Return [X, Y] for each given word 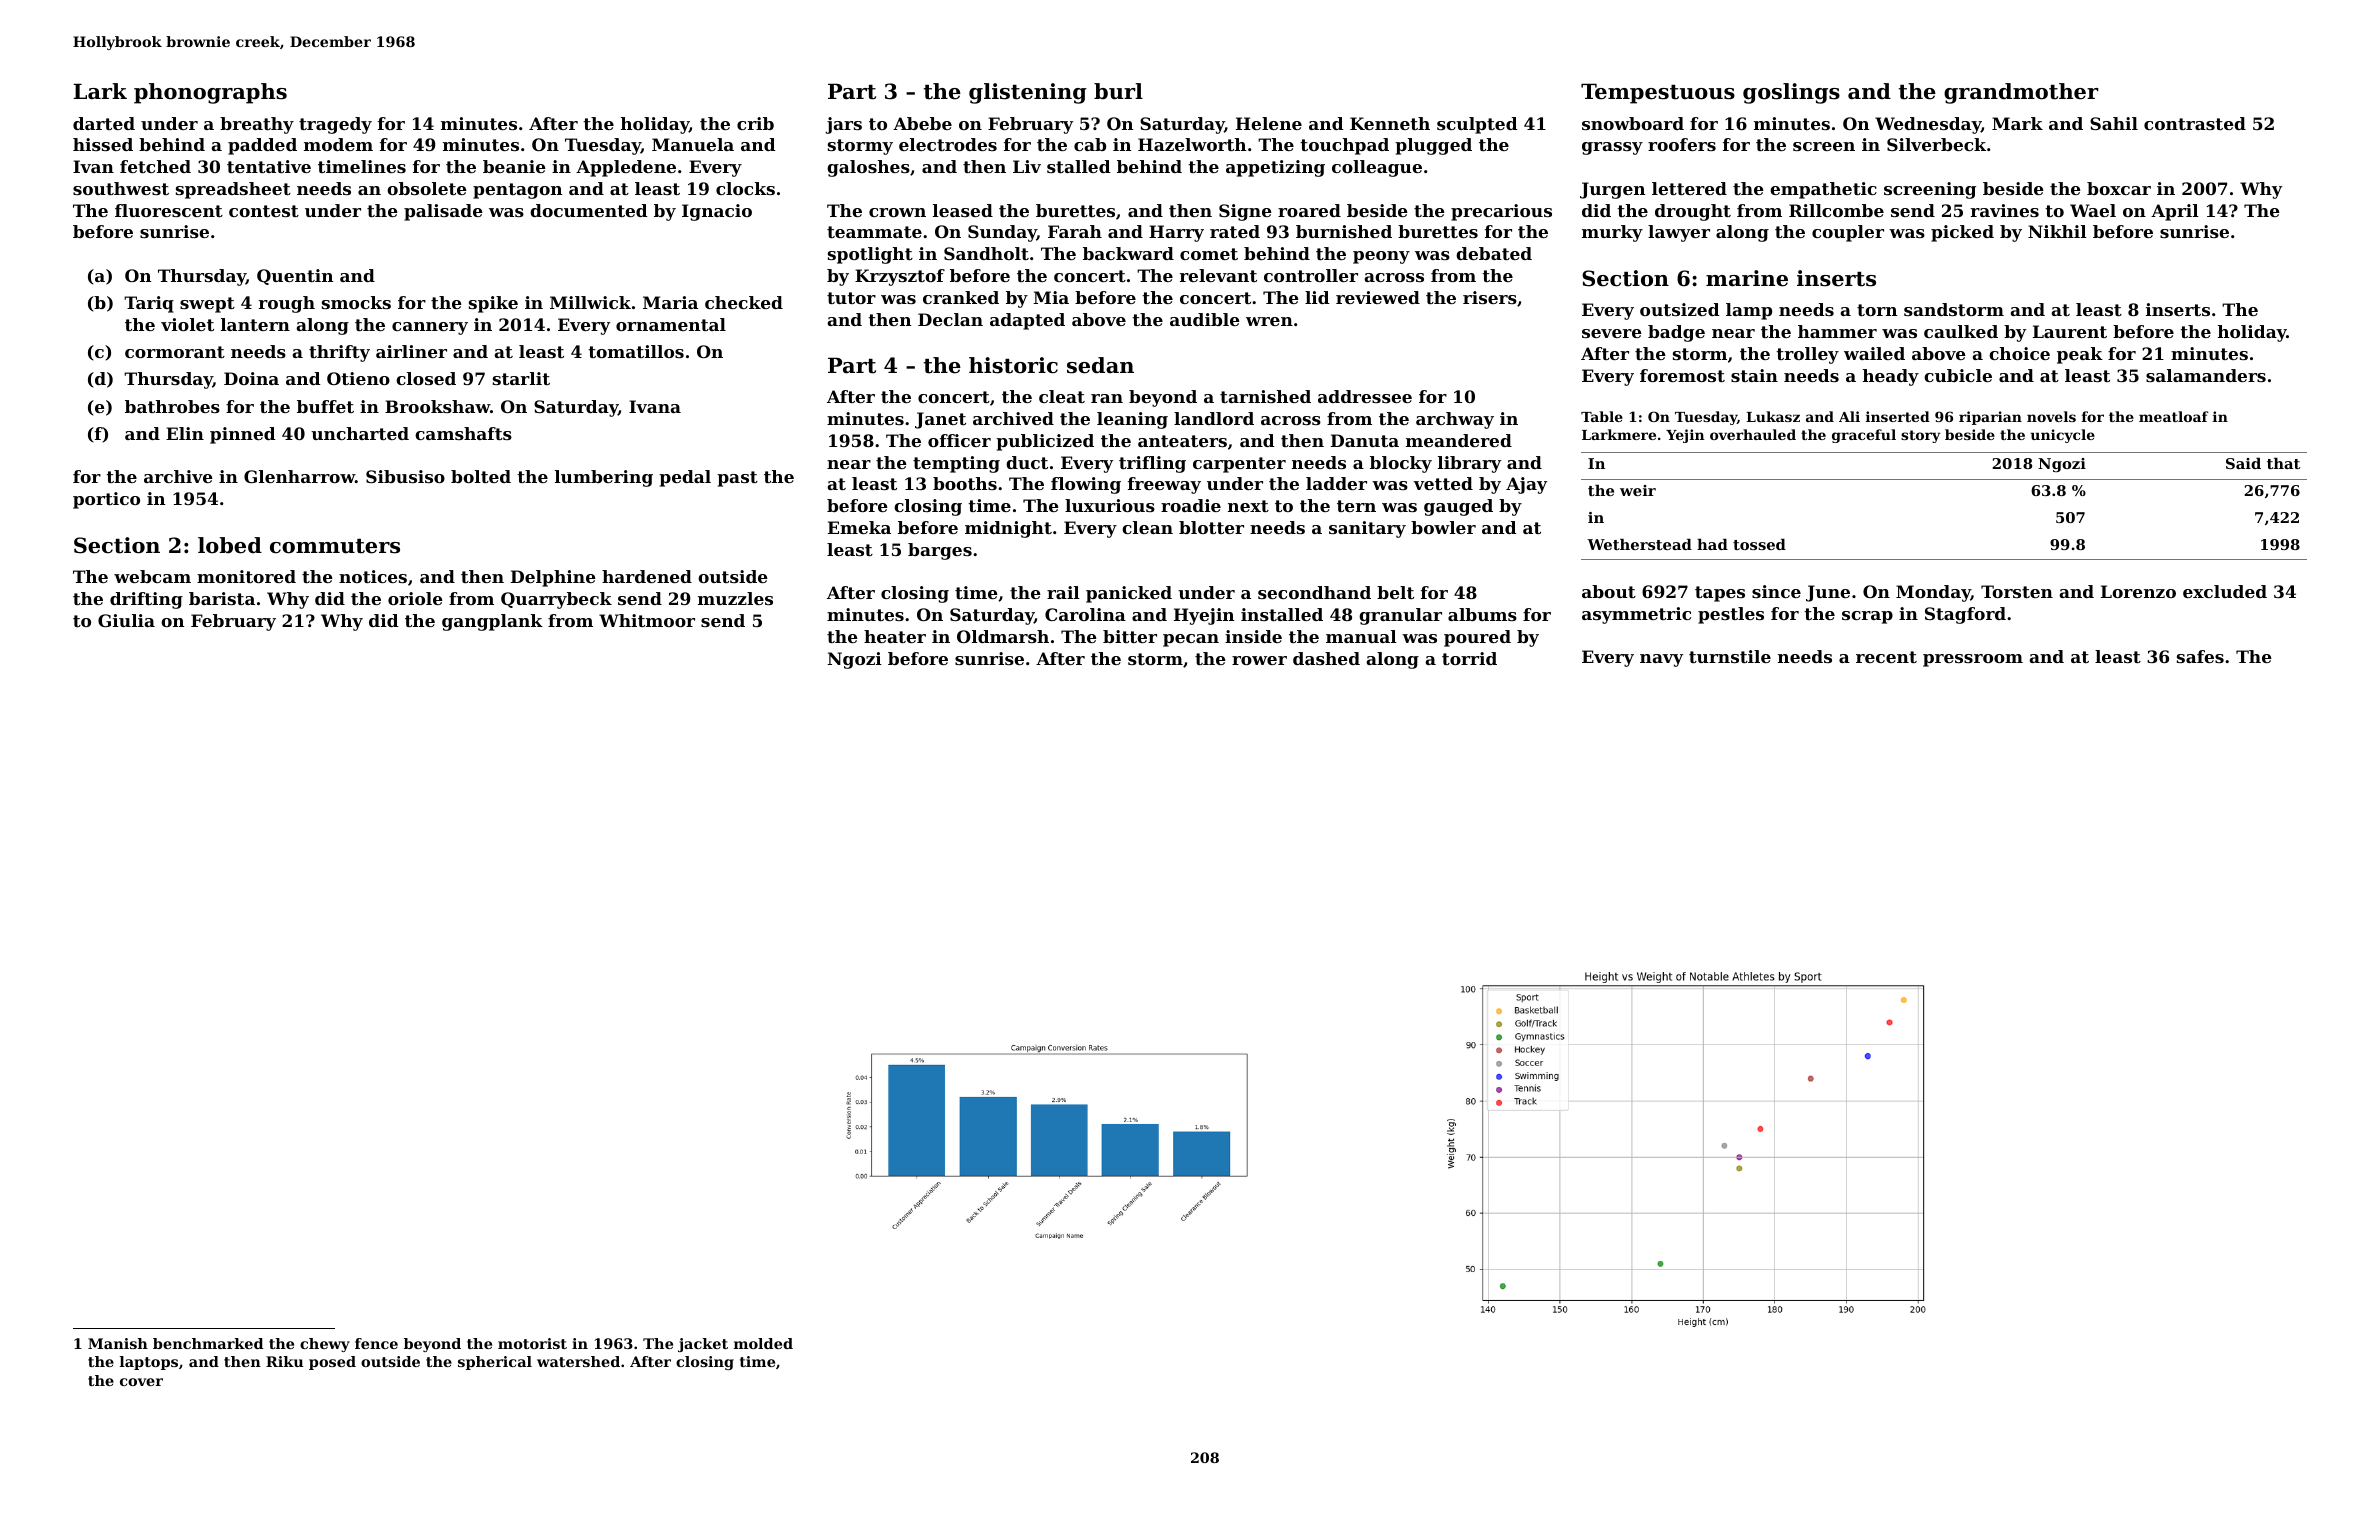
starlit [521, 378]
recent [1886, 657]
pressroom [1973, 660]
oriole [415, 598]
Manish [118, 1343]
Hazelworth [1192, 144]
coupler [1848, 233]
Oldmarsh [1003, 636]
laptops [149, 1363]
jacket [703, 1345]
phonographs [210, 93]
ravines [2005, 210]
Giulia [126, 620]
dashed [1326, 658]
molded [763, 1343]
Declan [950, 319]
